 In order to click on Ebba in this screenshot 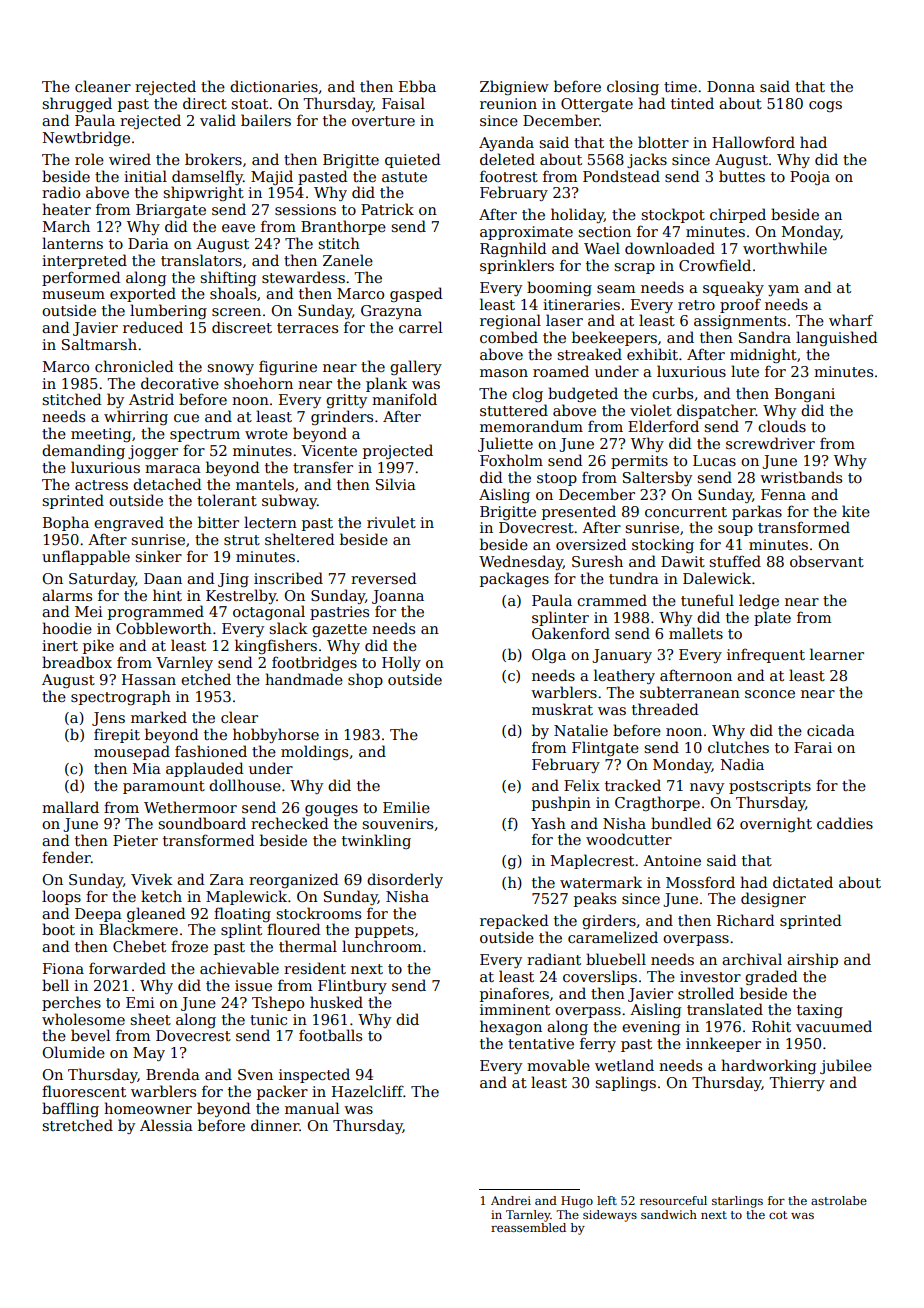, I will do `click(417, 86)`.
